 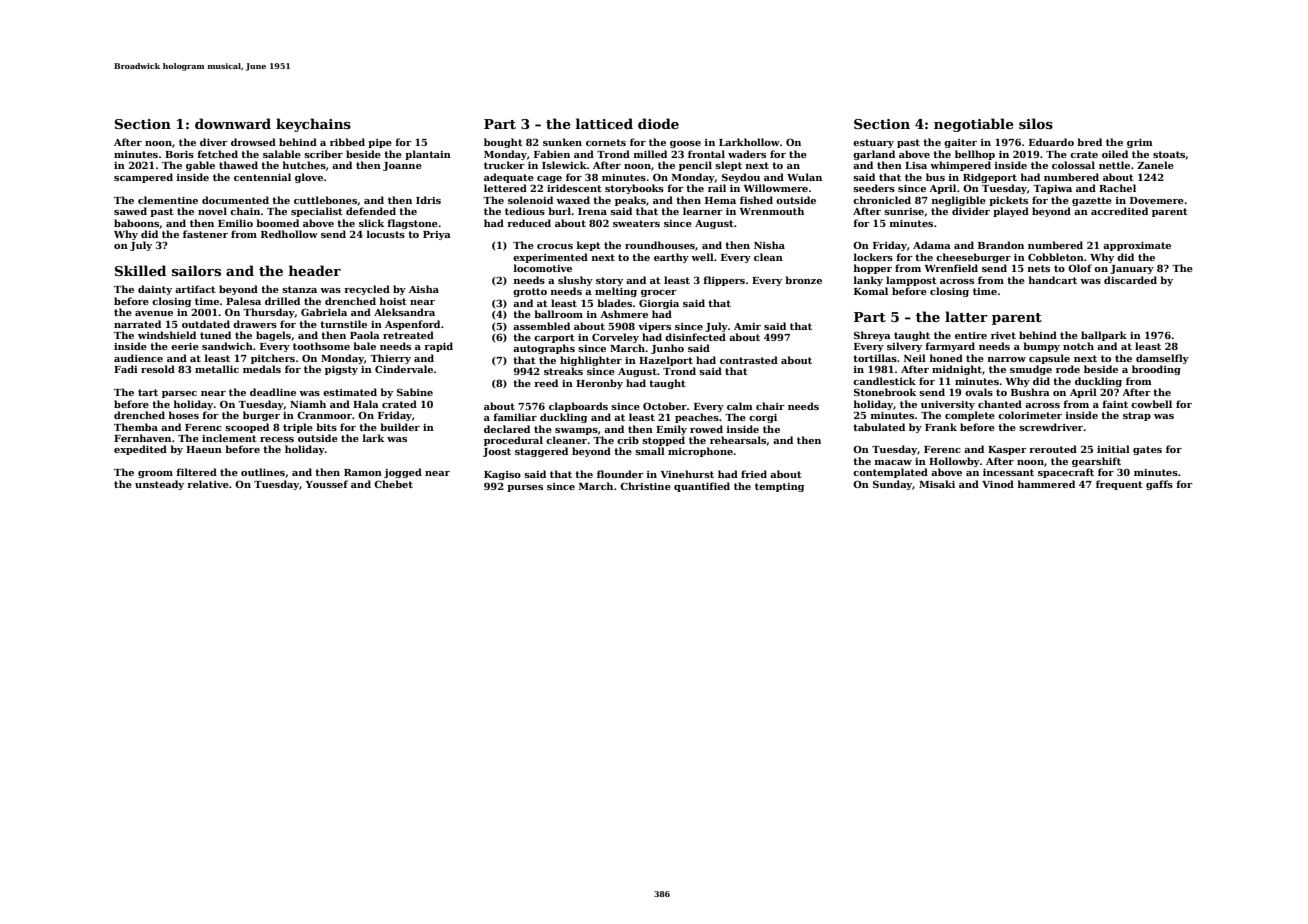 I want to click on Frank, so click(x=941, y=427).
